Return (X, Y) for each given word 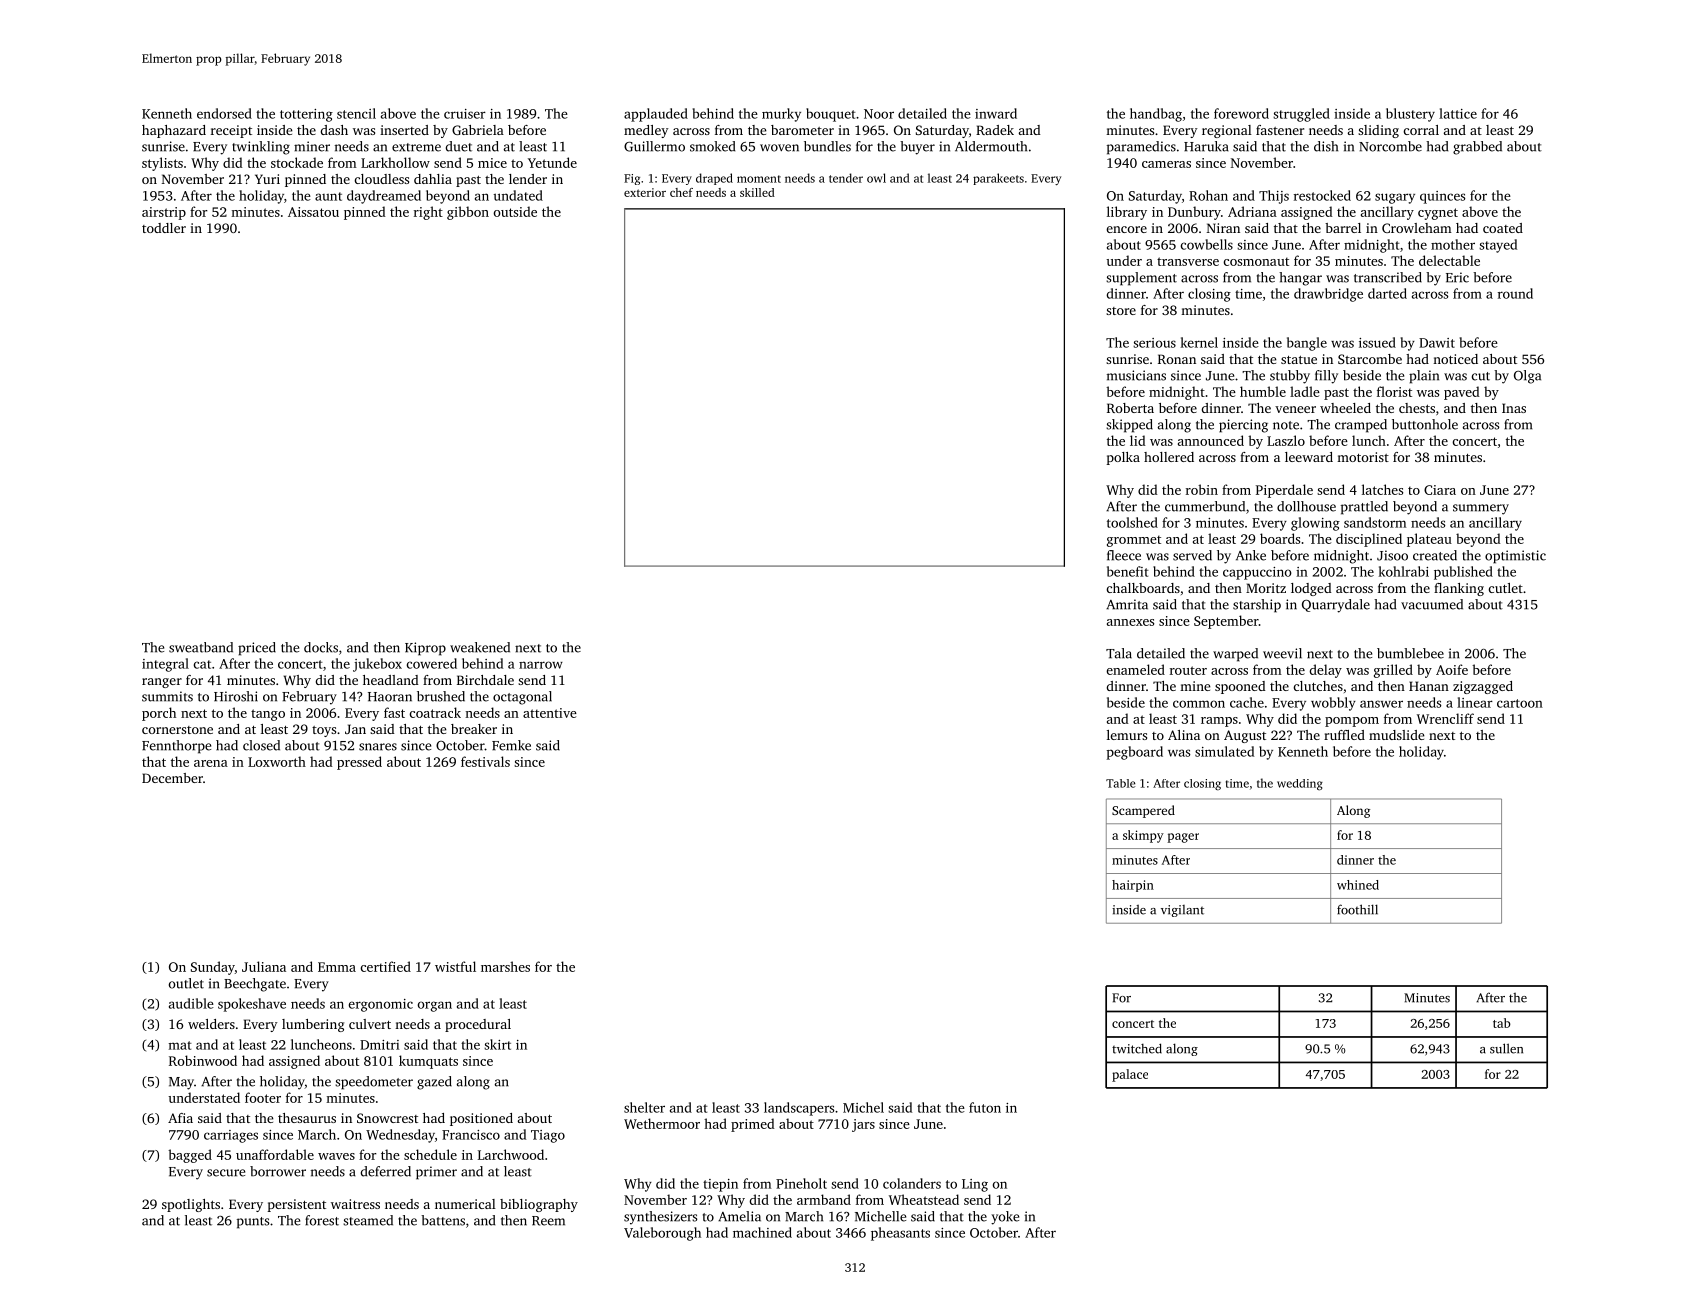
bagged (190, 1156)
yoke (1005, 1218)
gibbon (468, 213)
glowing (1315, 524)
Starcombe (1370, 359)
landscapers (799, 1109)
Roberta (1130, 408)
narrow (541, 665)
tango (268, 715)
